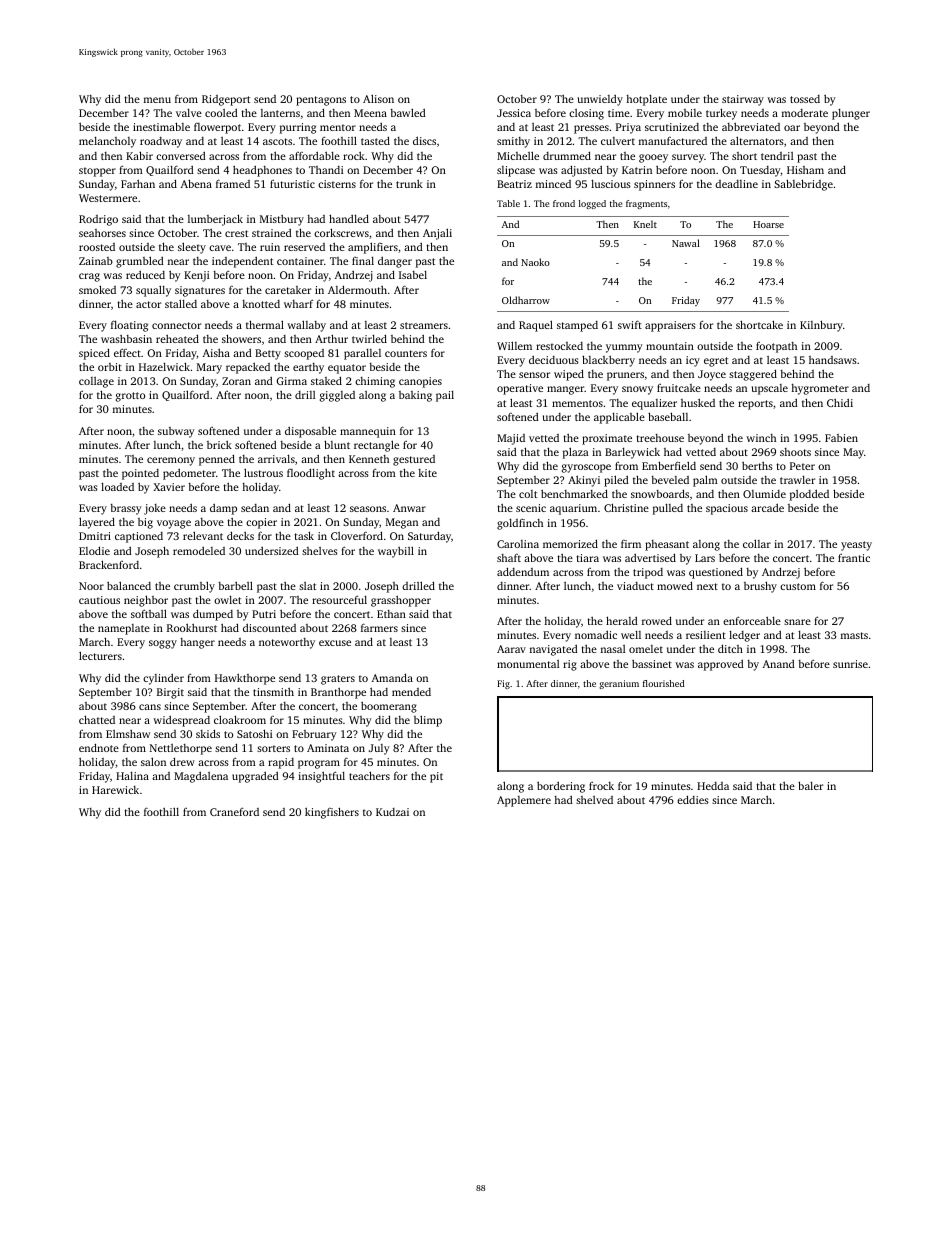  Describe the element at coordinates (646, 100) in the image. I see `hotplate` at that location.
